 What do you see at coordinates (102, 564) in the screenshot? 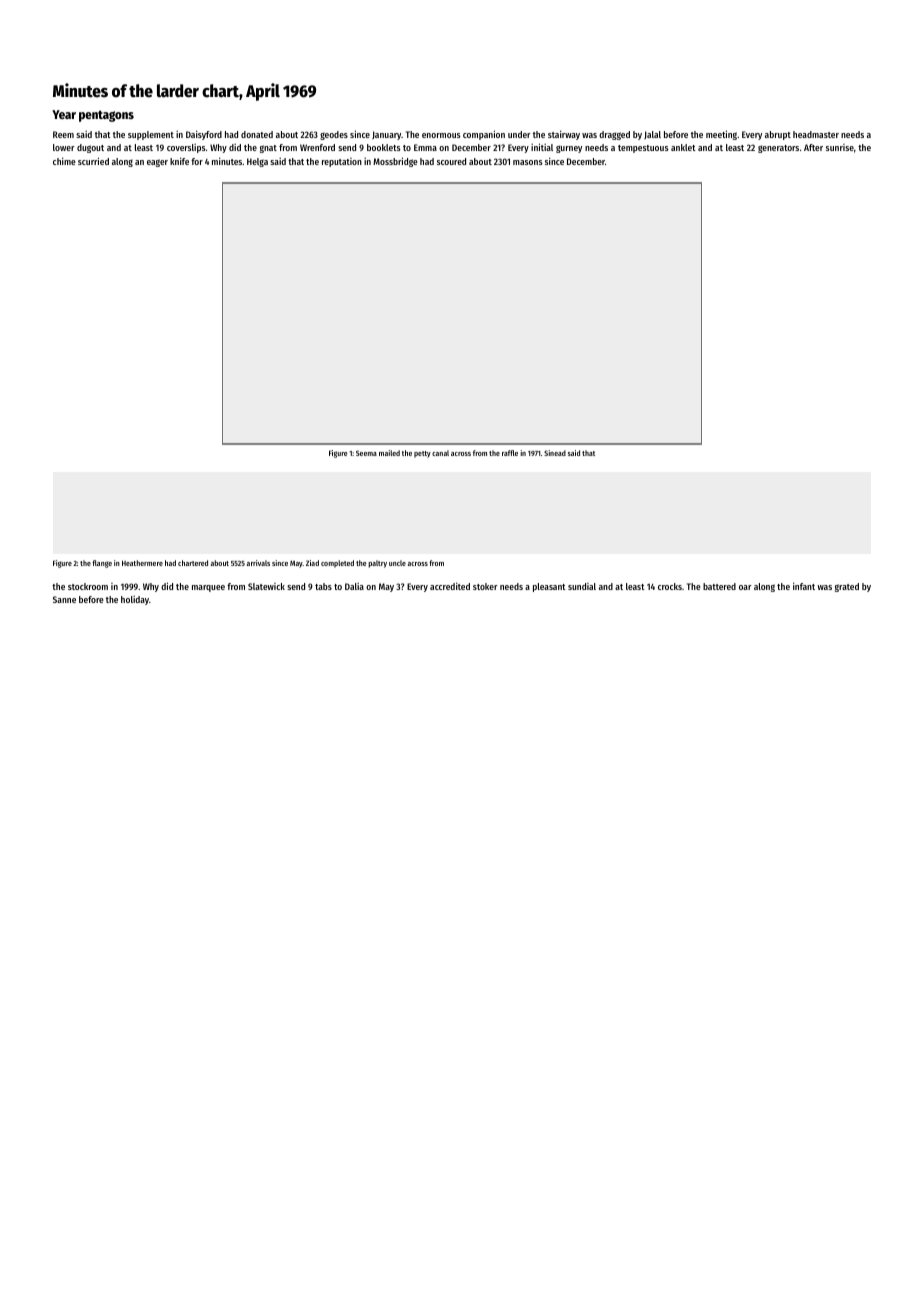
I see `flange` at bounding box center [102, 564].
